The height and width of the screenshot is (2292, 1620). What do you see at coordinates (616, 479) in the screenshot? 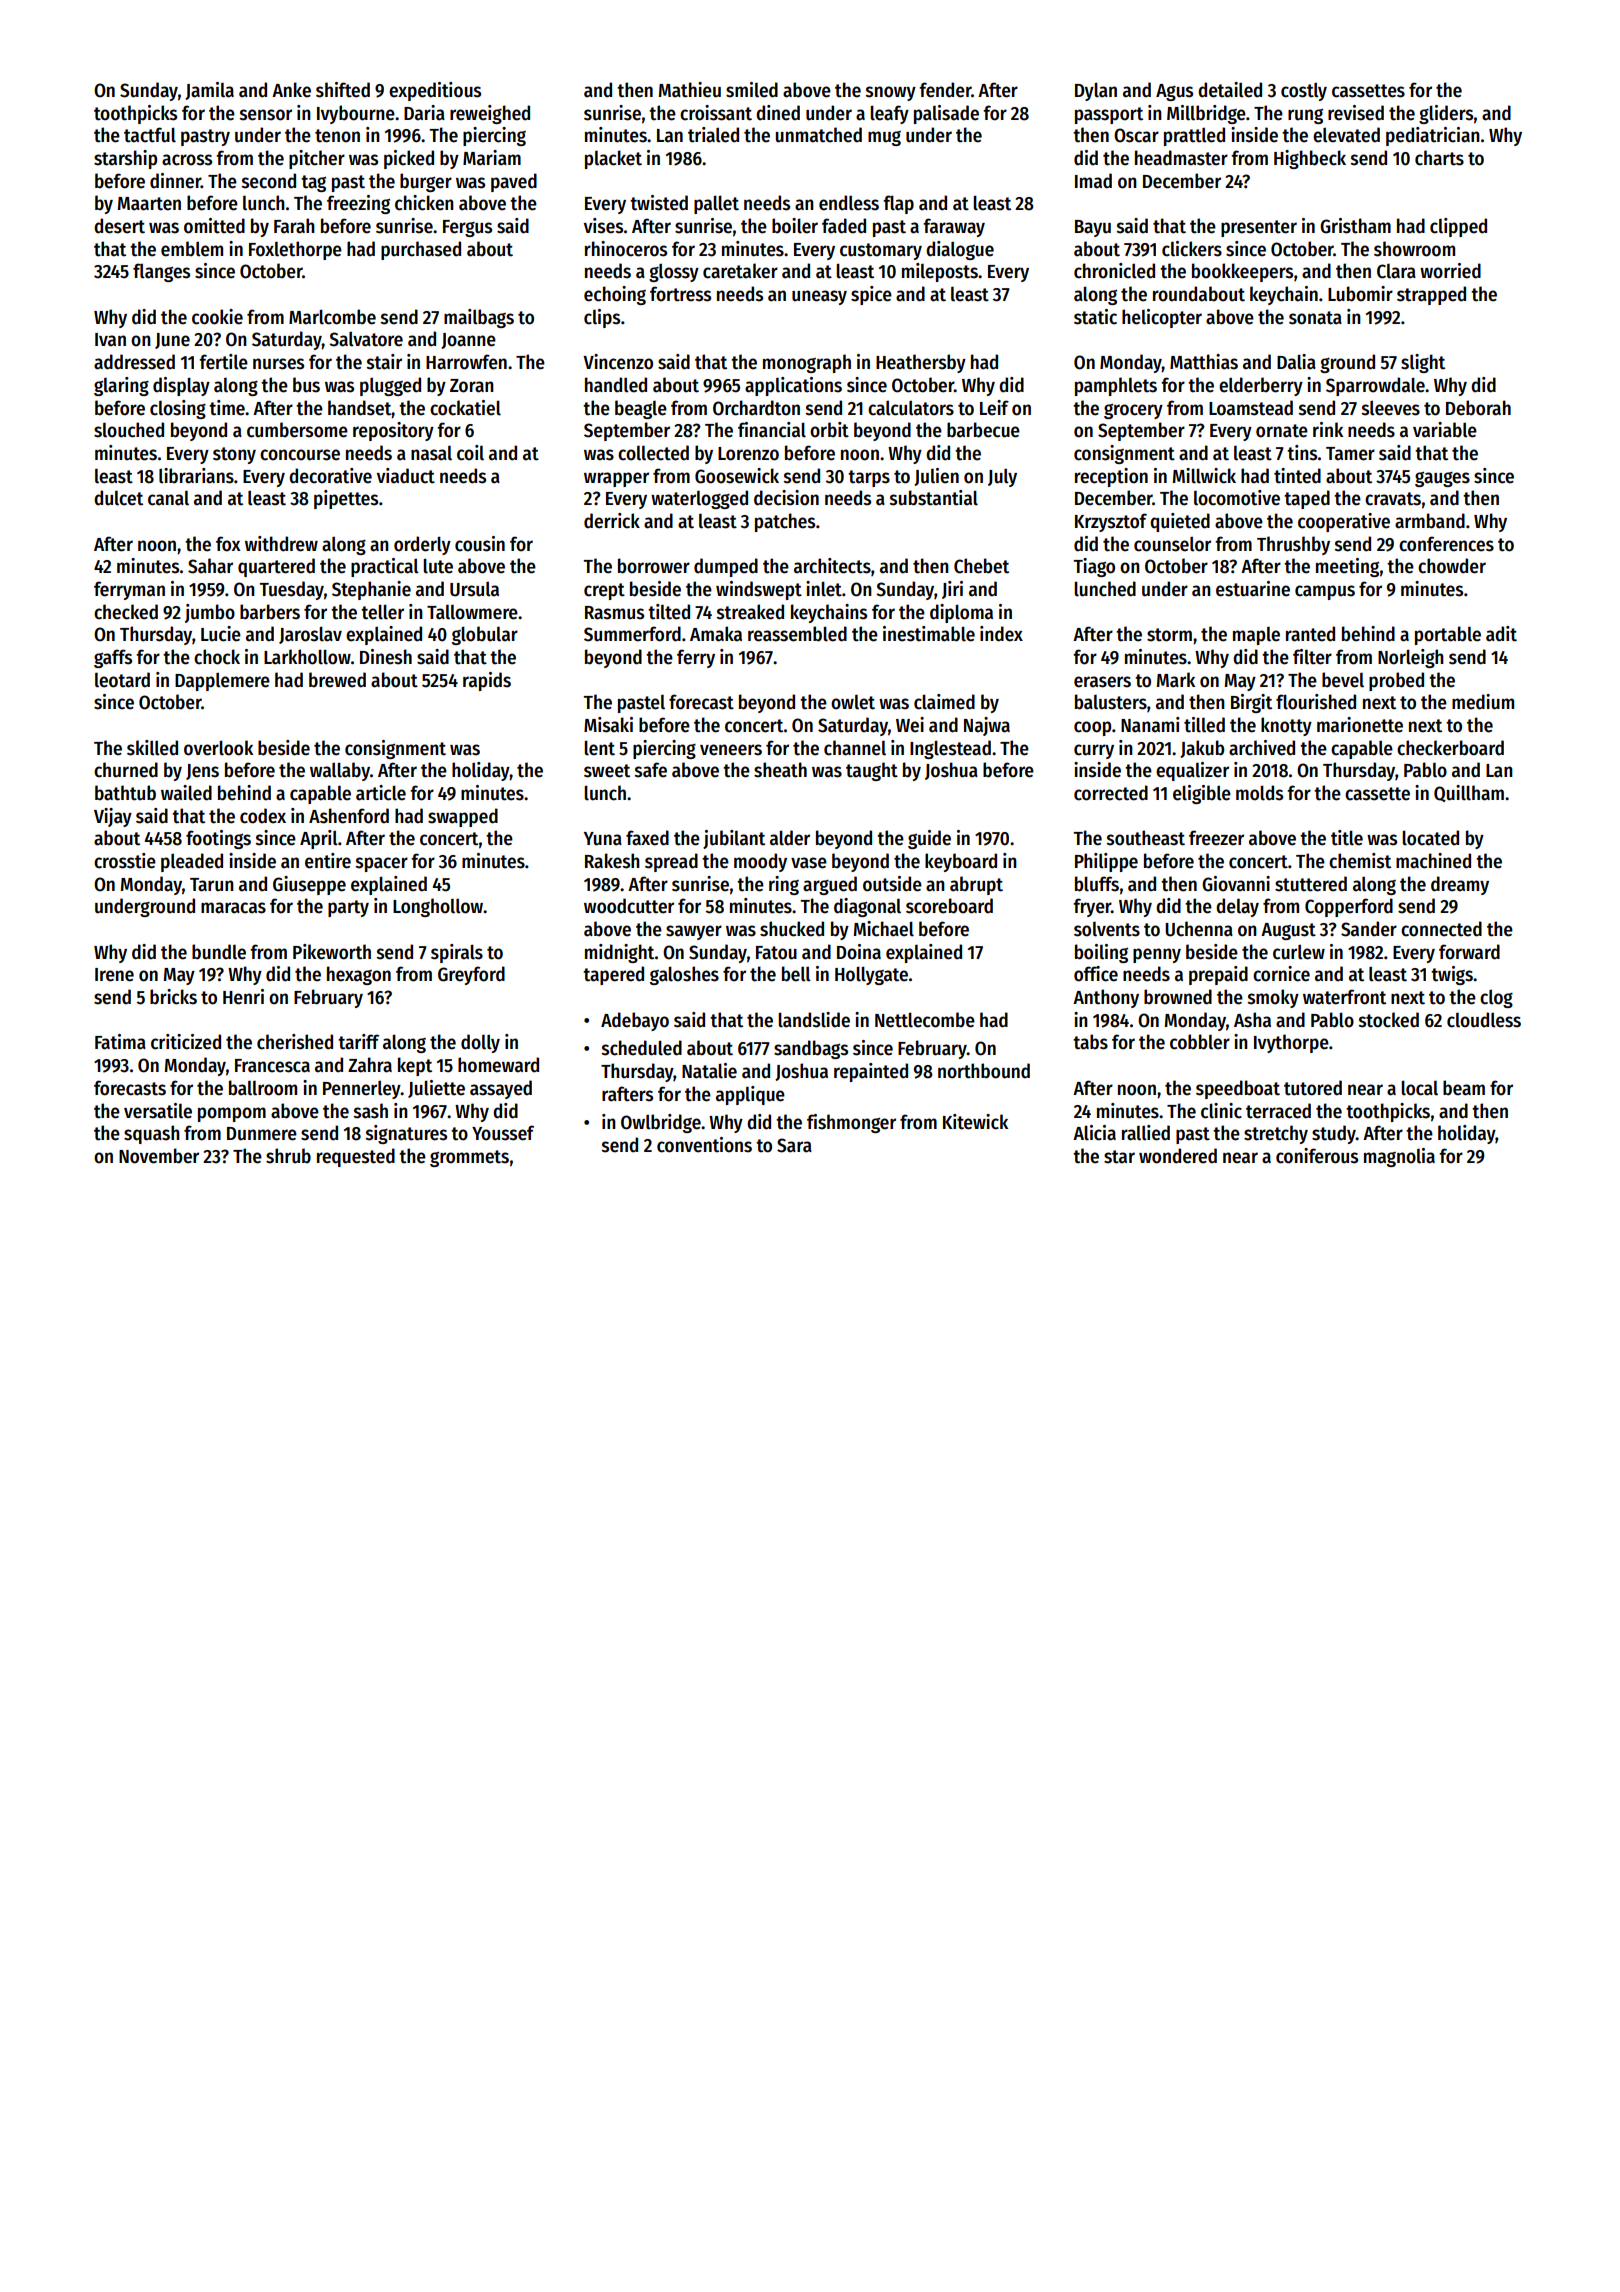
I see `wrapper` at bounding box center [616, 479].
